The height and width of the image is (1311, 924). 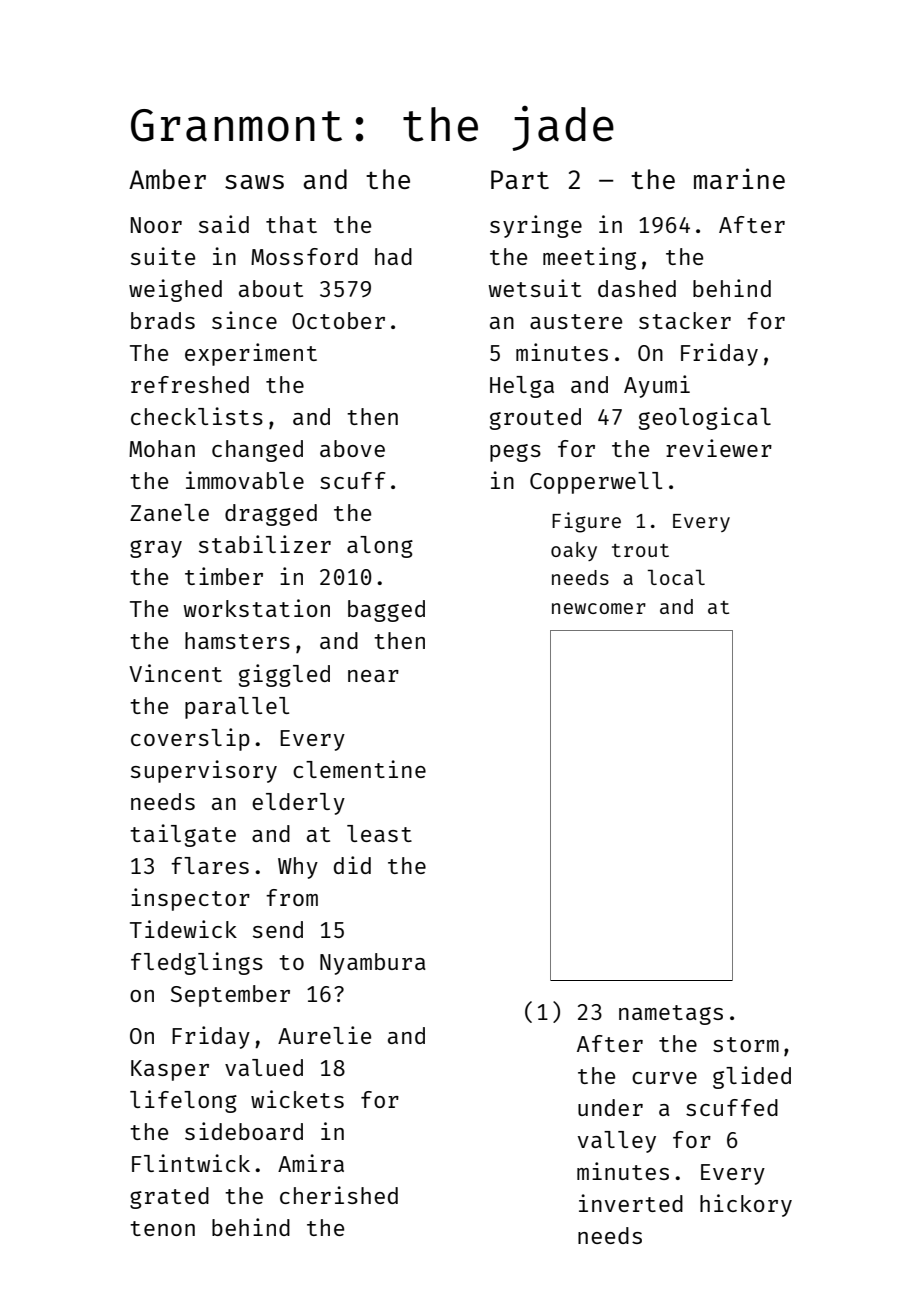 I want to click on supervisory, so click(x=204, y=771).
